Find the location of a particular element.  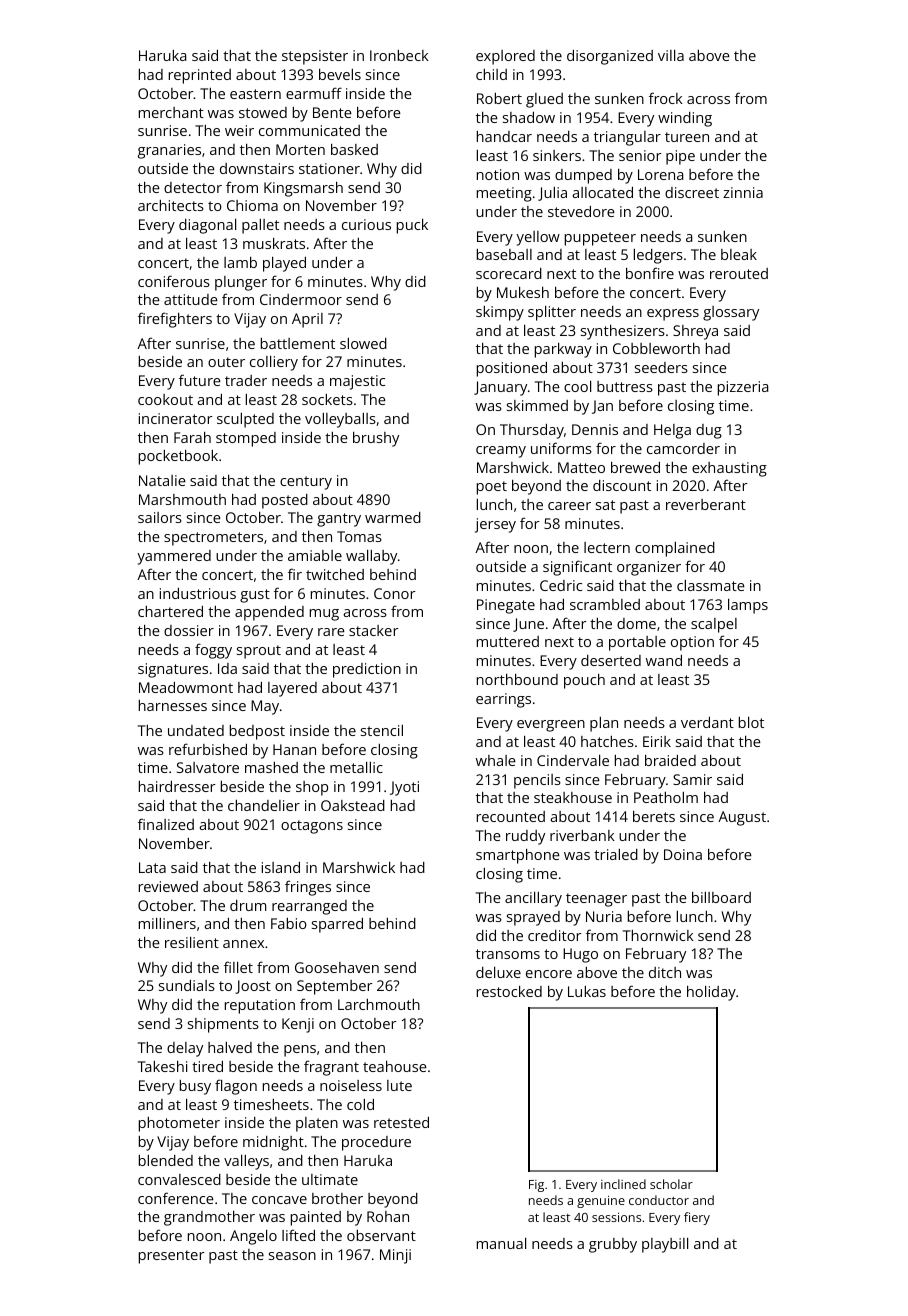

stencil is located at coordinates (382, 730).
